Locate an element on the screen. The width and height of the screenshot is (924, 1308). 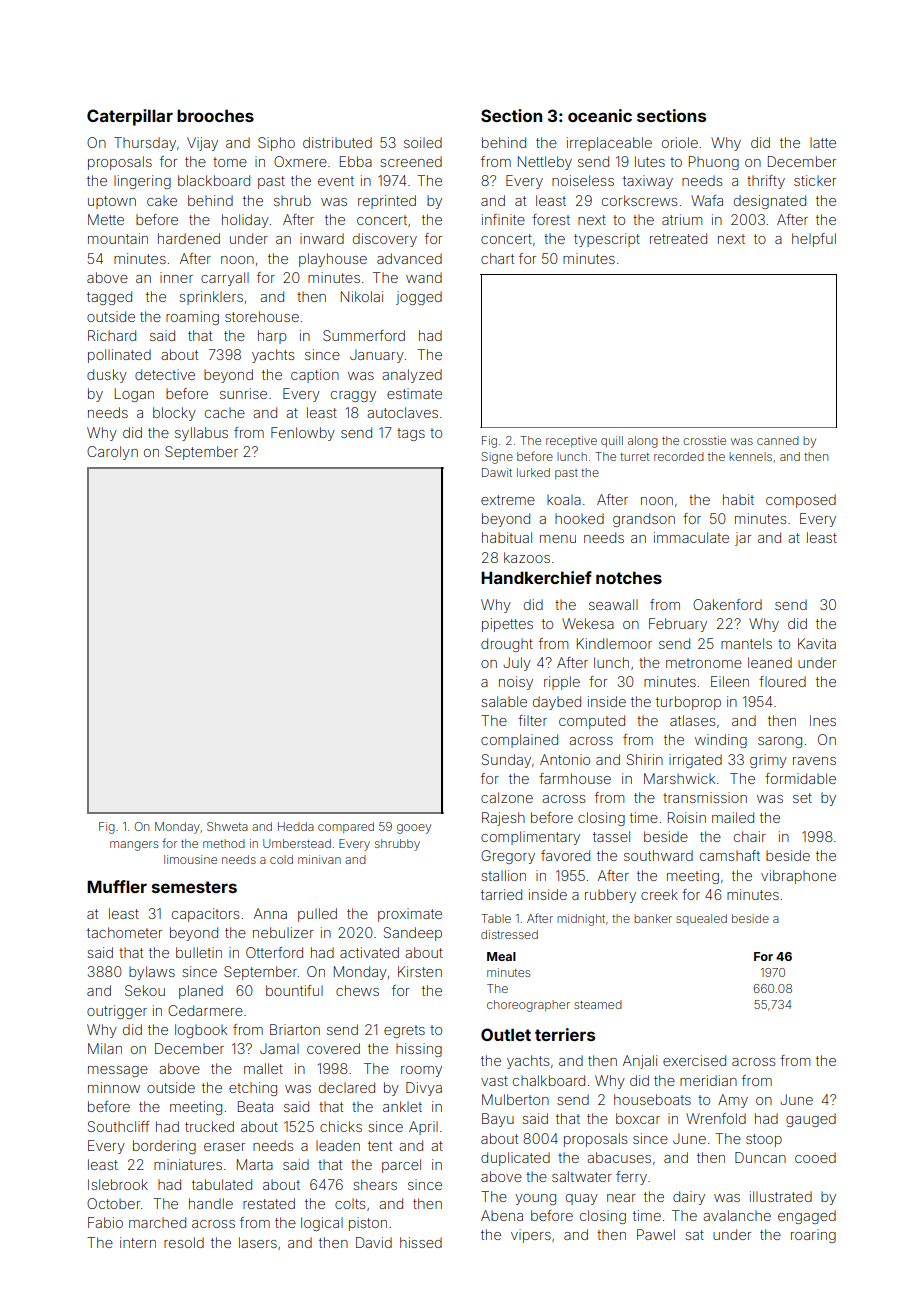
Sipho is located at coordinates (276, 144).
